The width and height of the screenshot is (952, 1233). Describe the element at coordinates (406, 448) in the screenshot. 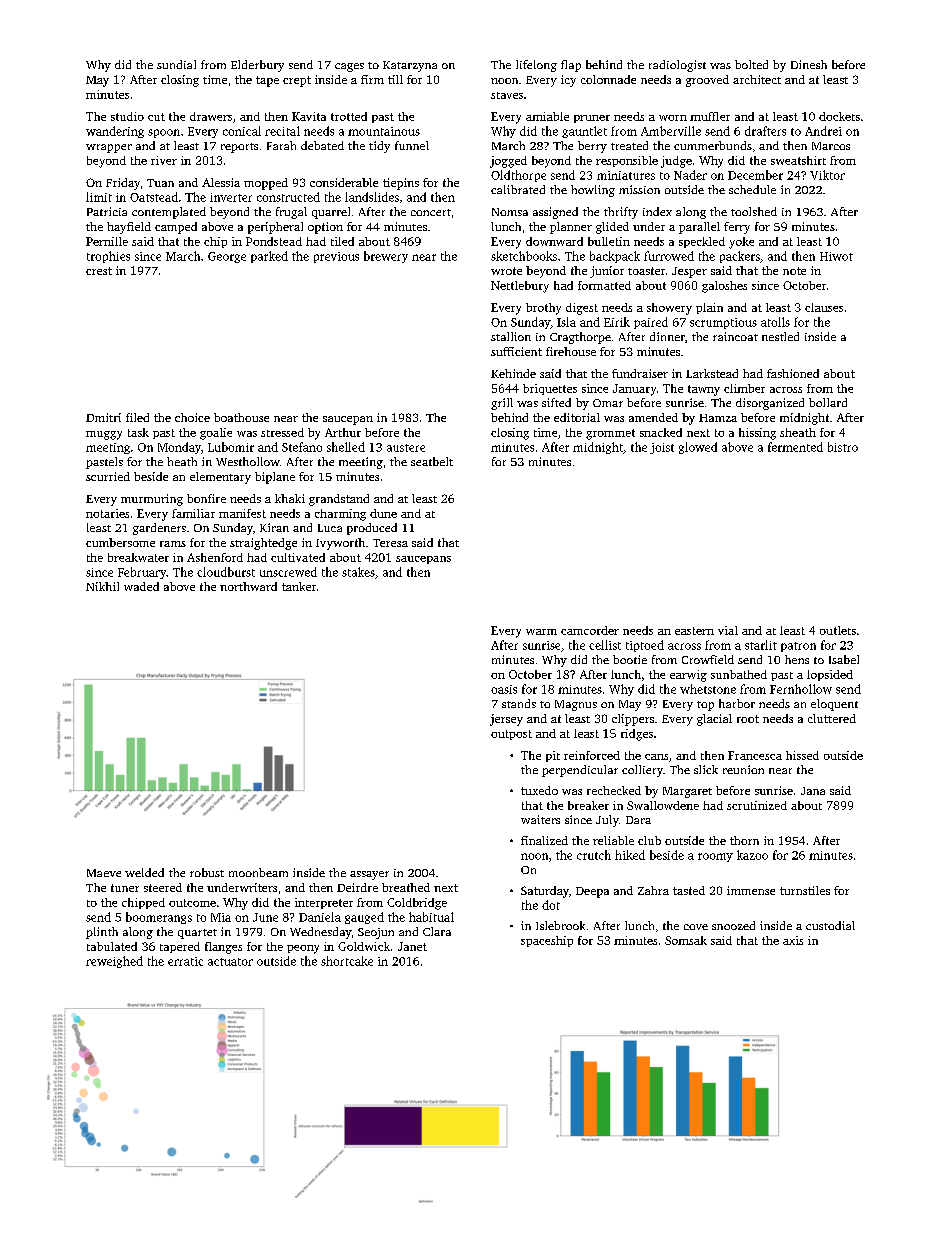

I see `austere` at that location.
